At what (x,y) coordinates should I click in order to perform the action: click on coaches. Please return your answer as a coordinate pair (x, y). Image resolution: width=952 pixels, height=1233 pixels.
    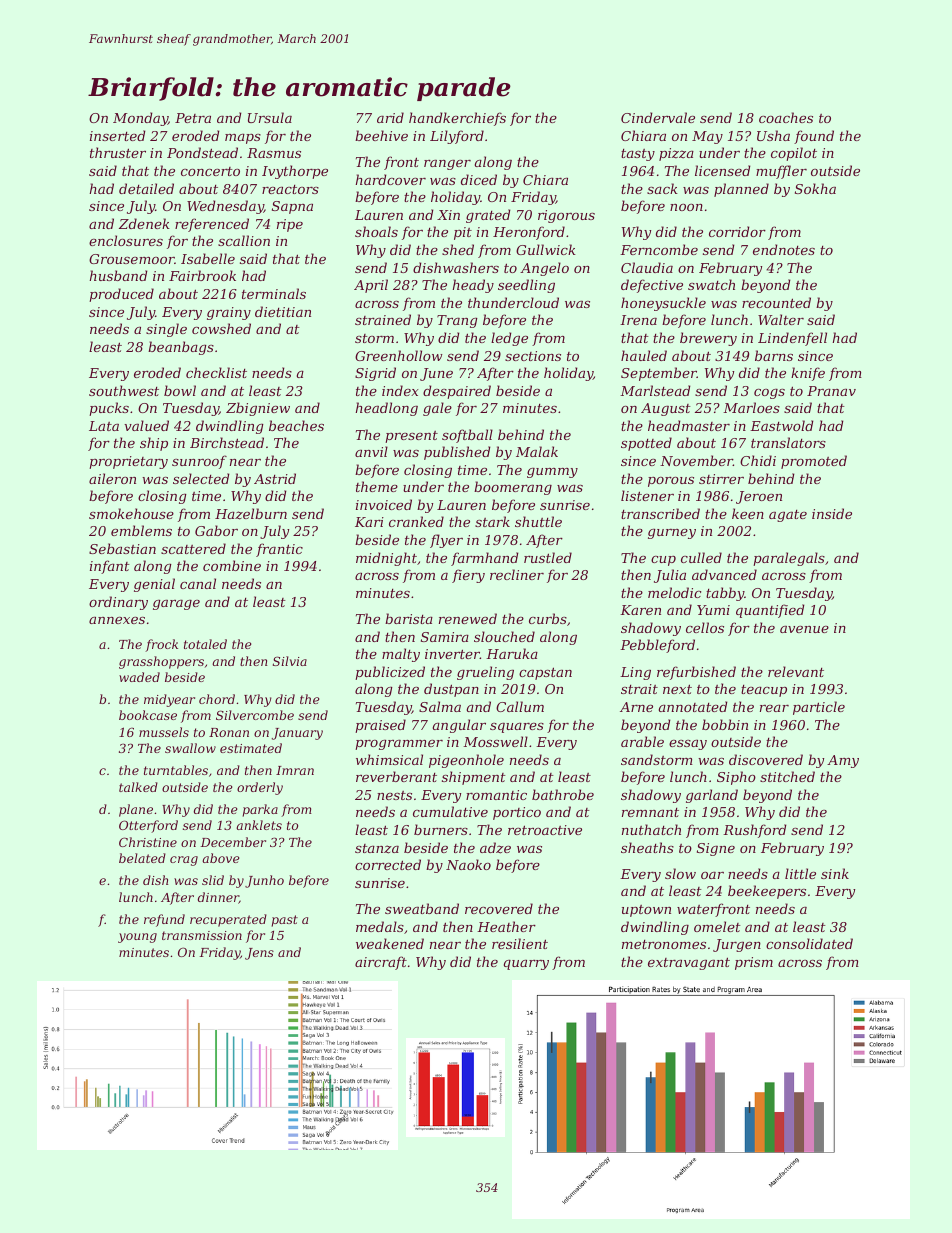
    Looking at the image, I should click on (786, 117).
